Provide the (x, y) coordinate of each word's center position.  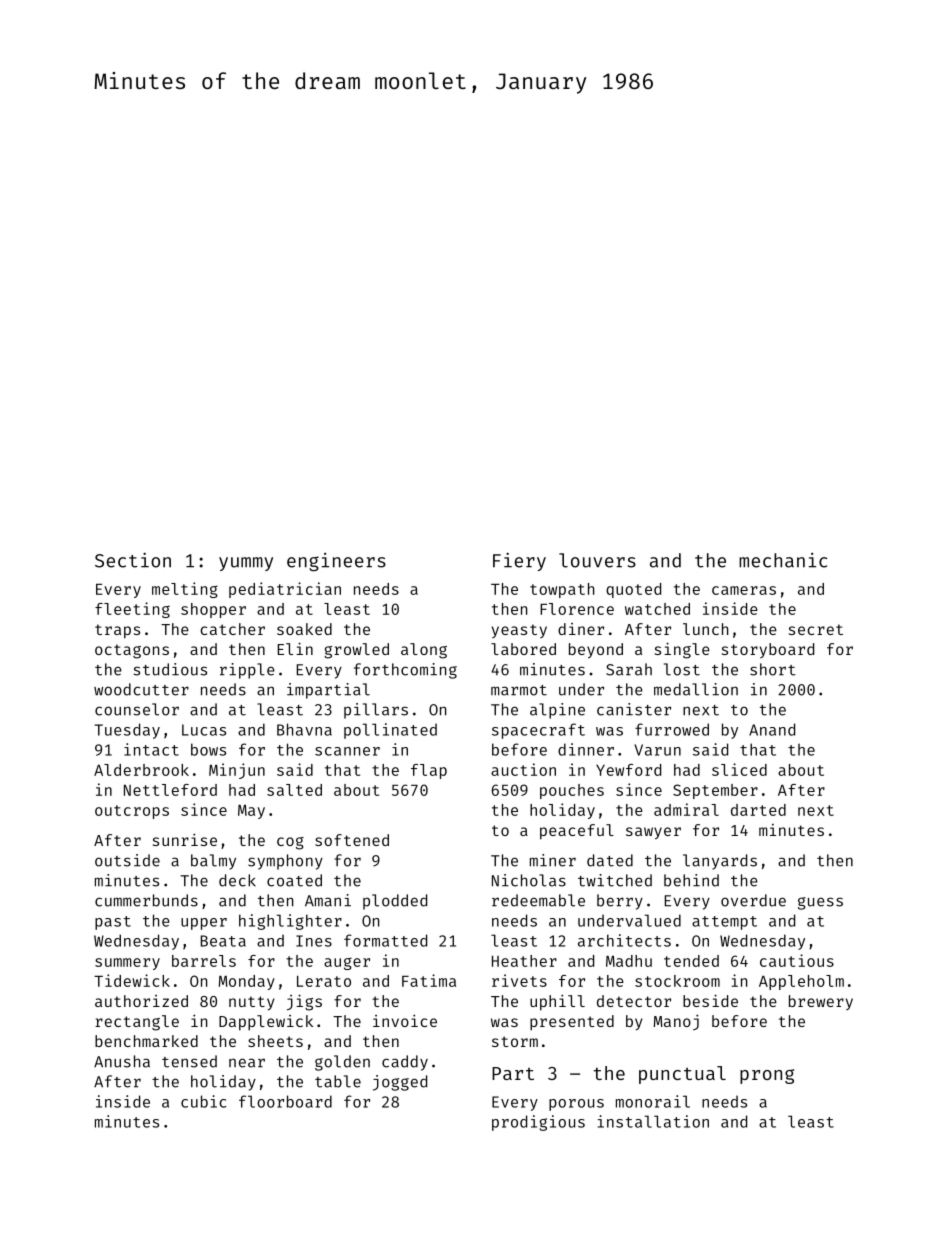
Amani (328, 900)
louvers (597, 560)
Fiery (519, 562)
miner (553, 860)
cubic (203, 1101)
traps (117, 631)
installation (653, 1121)
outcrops (132, 812)
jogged (400, 1083)
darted (758, 810)
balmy (213, 862)
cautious (797, 960)
